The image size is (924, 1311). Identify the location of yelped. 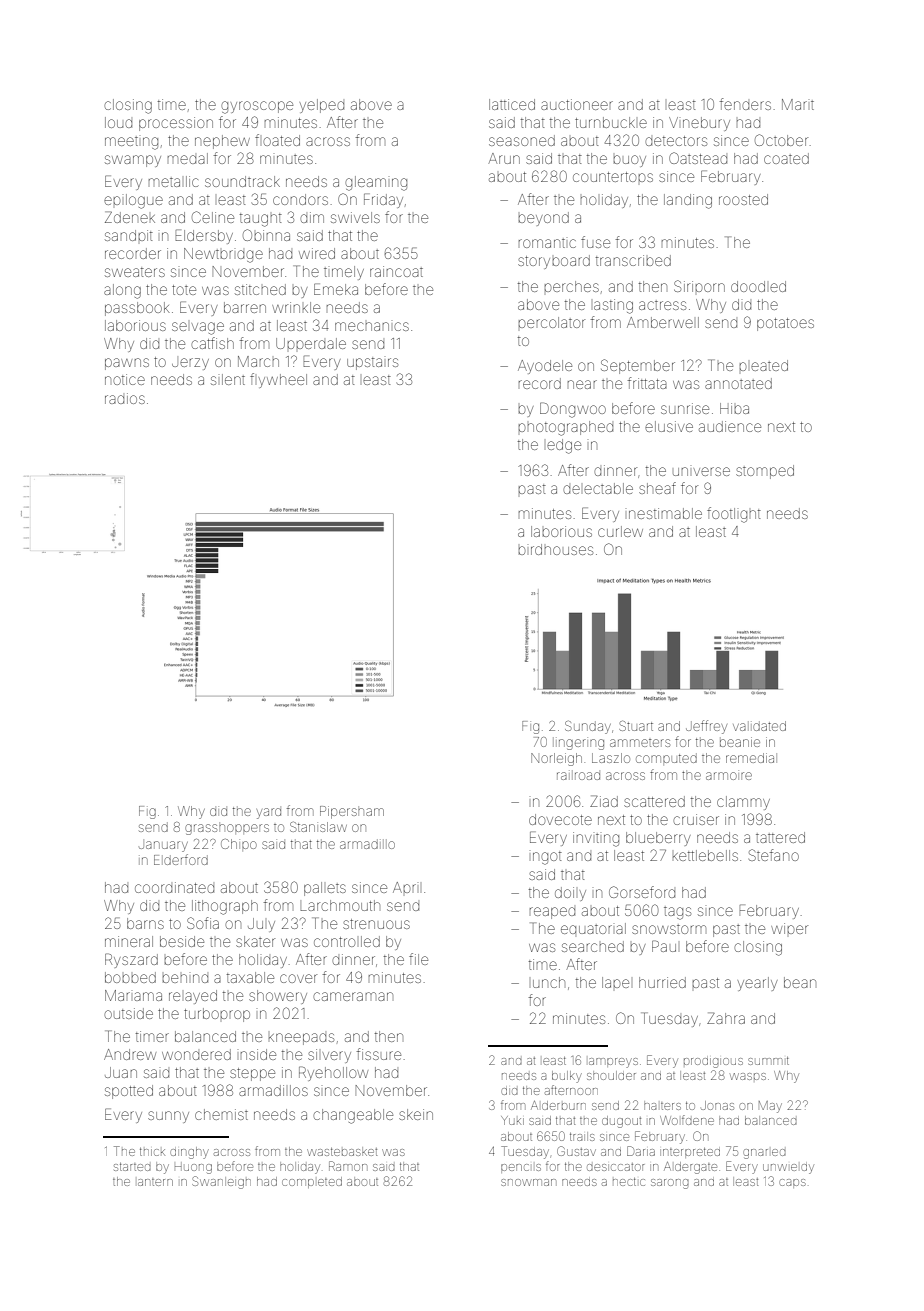
(322, 106).
